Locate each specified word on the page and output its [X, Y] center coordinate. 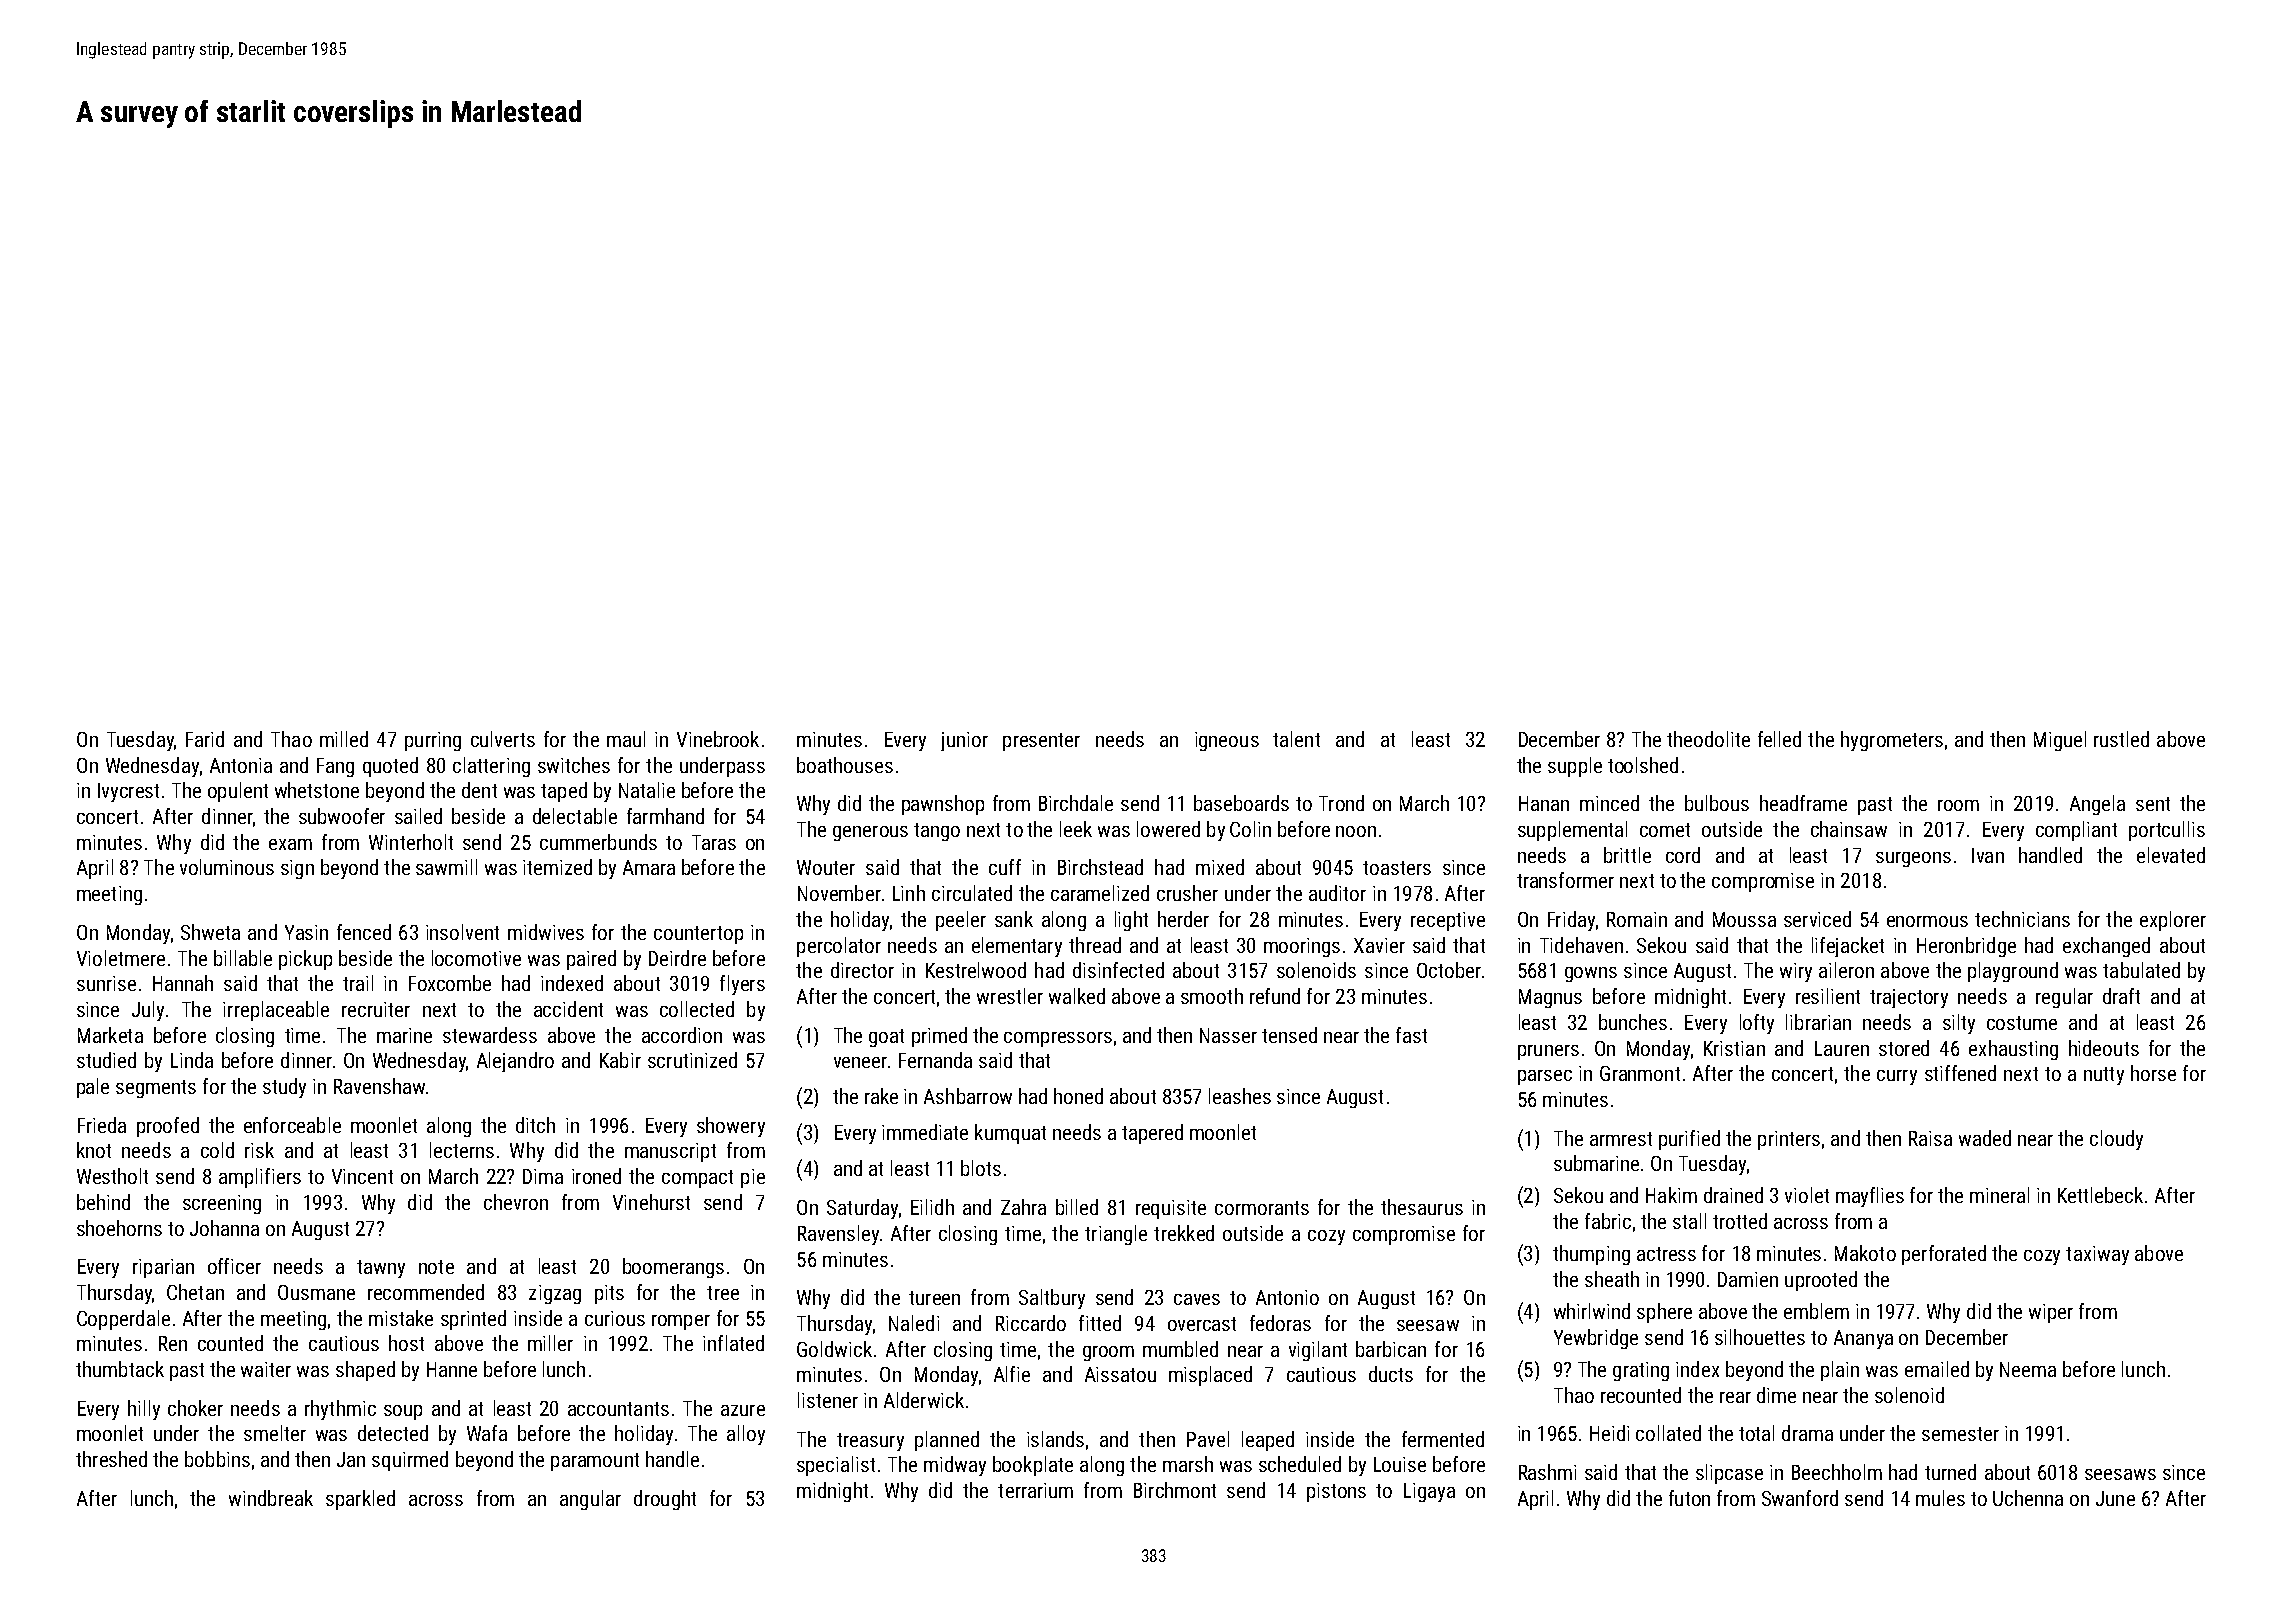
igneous [1227, 741]
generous [870, 833]
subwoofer [342, 816]
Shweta [210, 932]
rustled [2121, 739]
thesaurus [1422, 1207]
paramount [595, 1462]
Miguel [2060, 741]
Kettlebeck [2100, 1195]
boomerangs [673, 1268]
